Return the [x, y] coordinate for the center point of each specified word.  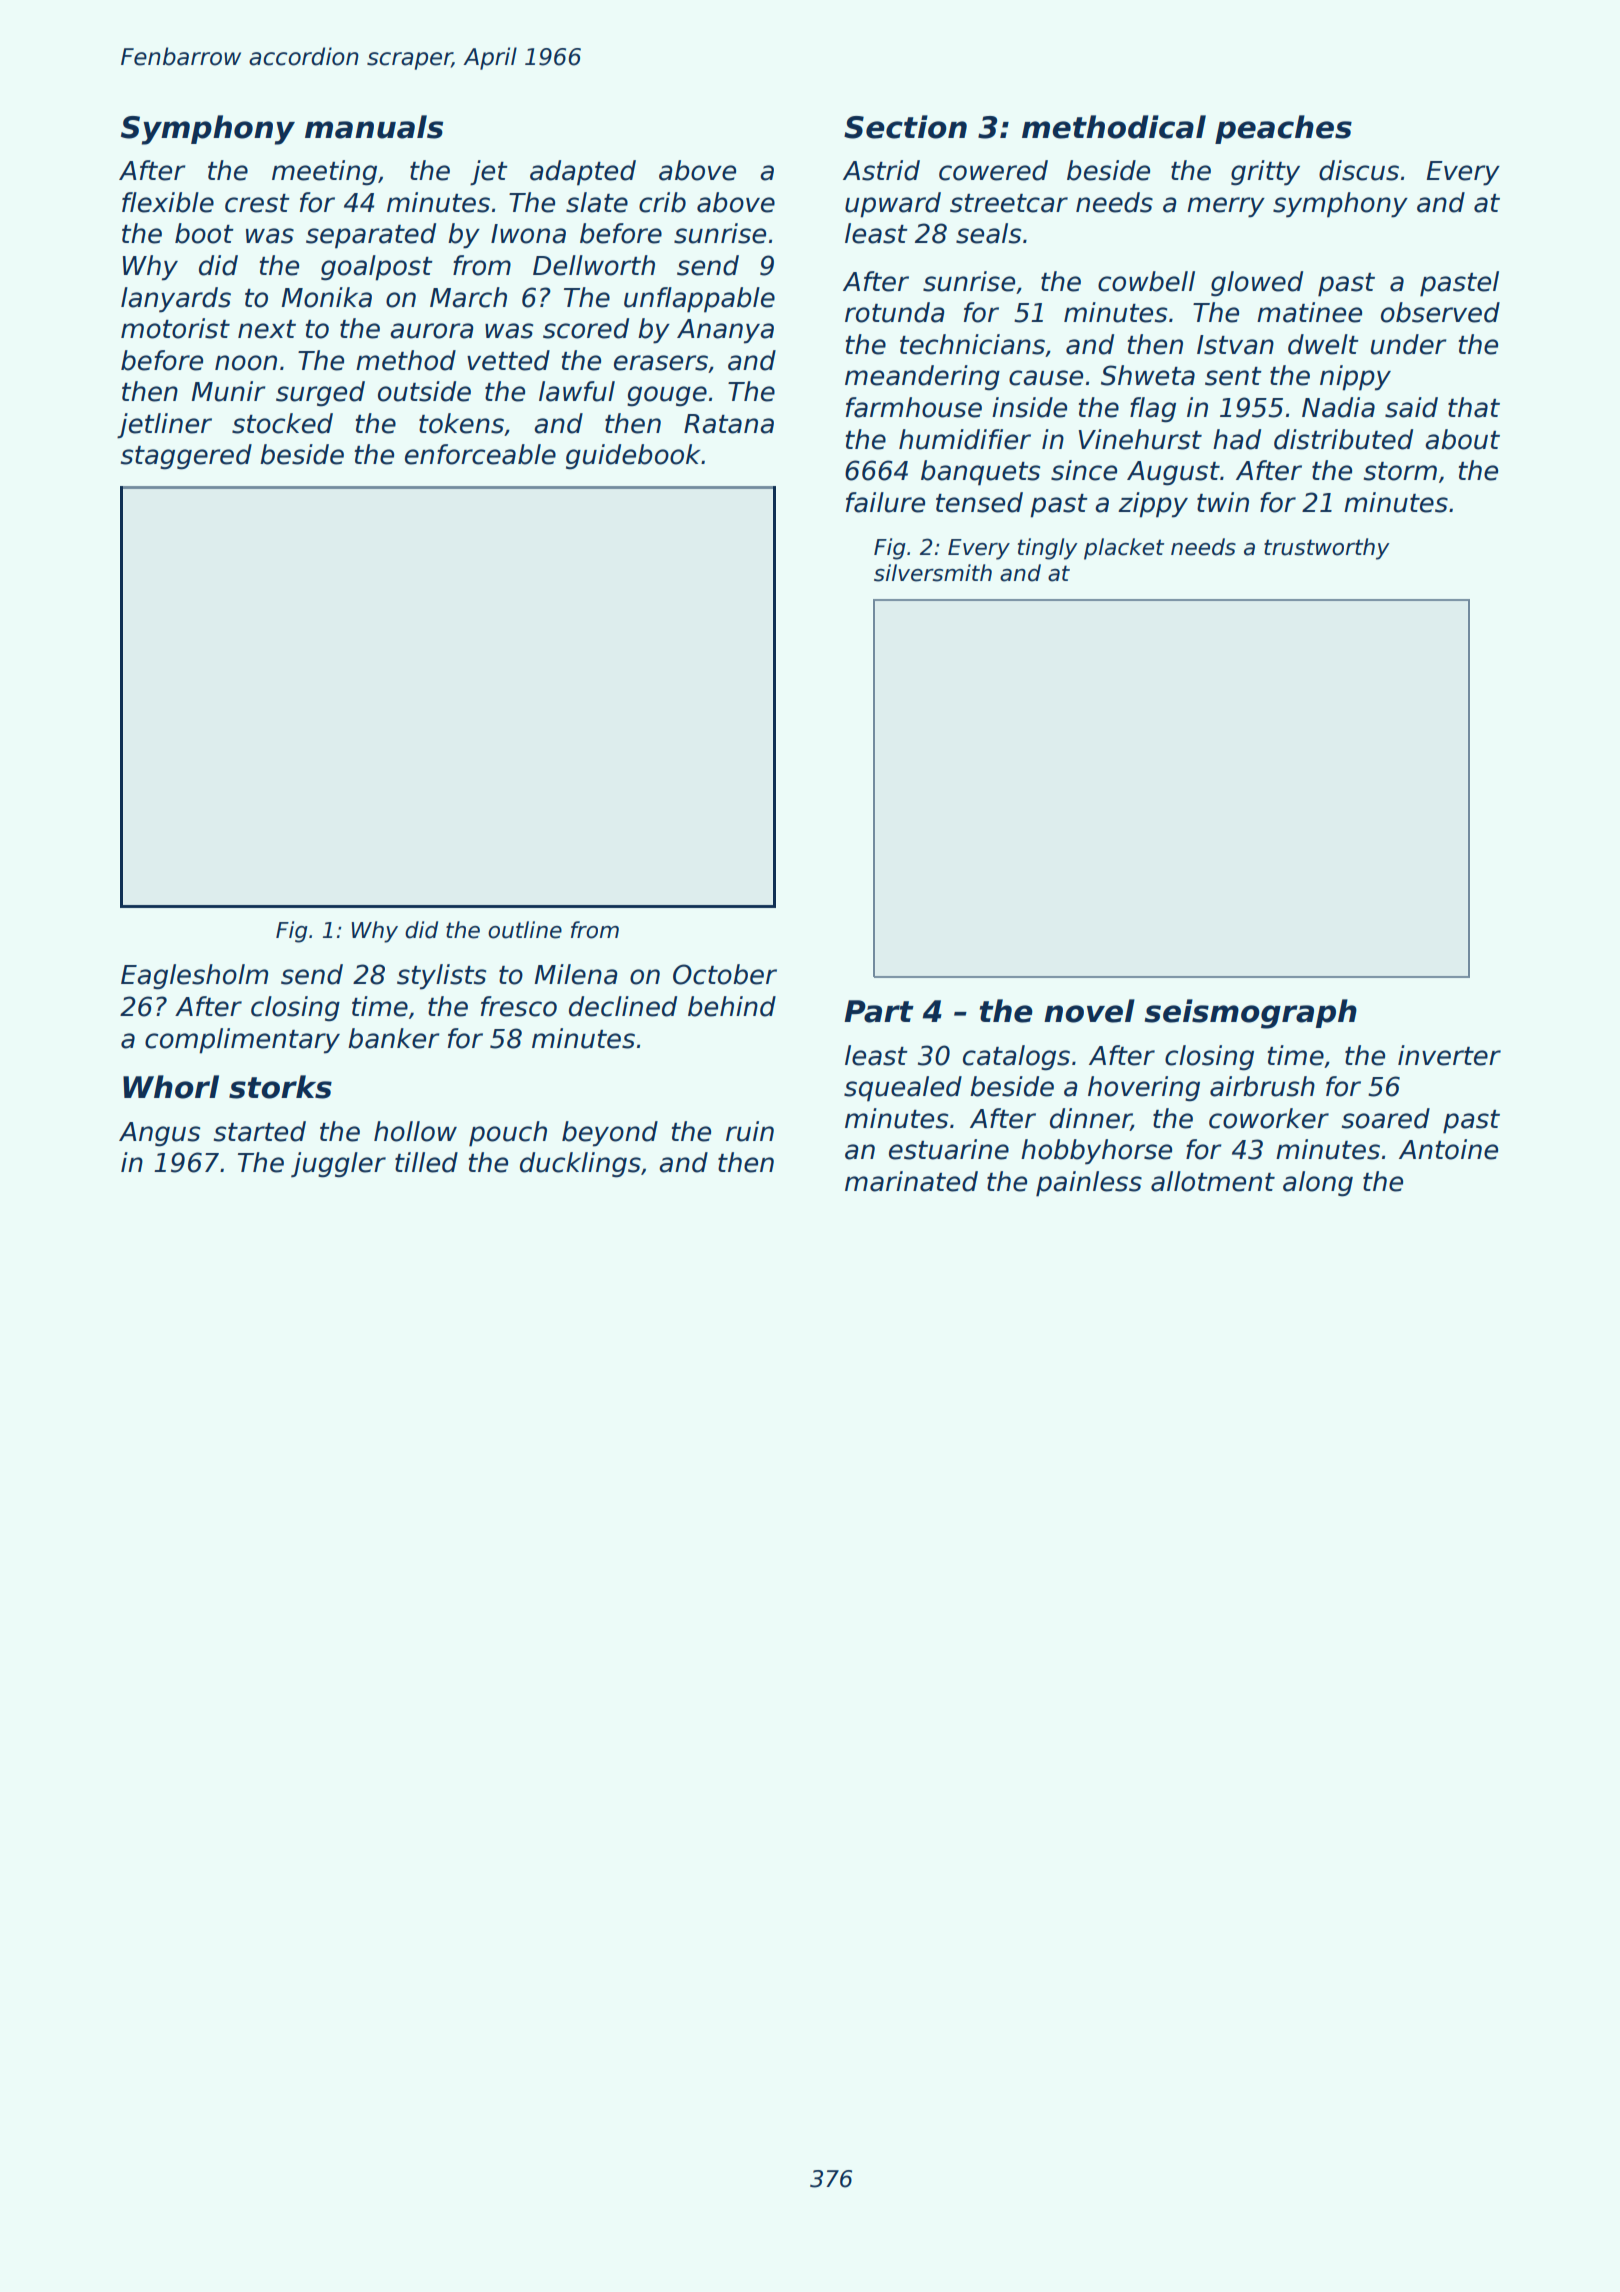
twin [1223, 502]
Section [905, 127]
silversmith [933, 573]
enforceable [480, 454]
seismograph [1251, 1014]
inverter [1449, 1055]
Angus [159, 1134]
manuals [374, 127]
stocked [282, 423]
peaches [1283, 129]
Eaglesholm [194, 977]
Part [879, 1011]
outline [525, 930]
